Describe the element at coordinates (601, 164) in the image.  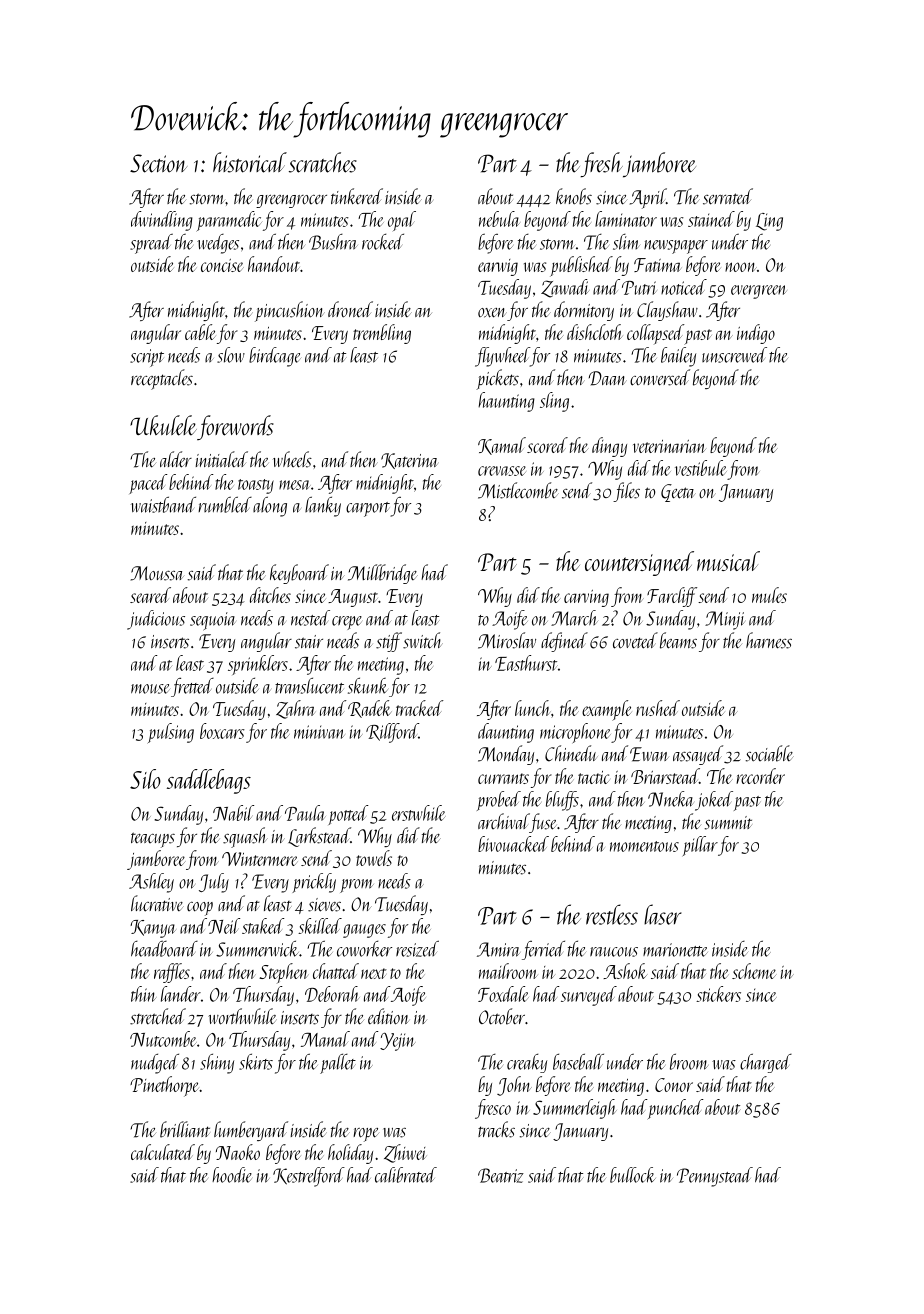
I see `fresh` at that location.
